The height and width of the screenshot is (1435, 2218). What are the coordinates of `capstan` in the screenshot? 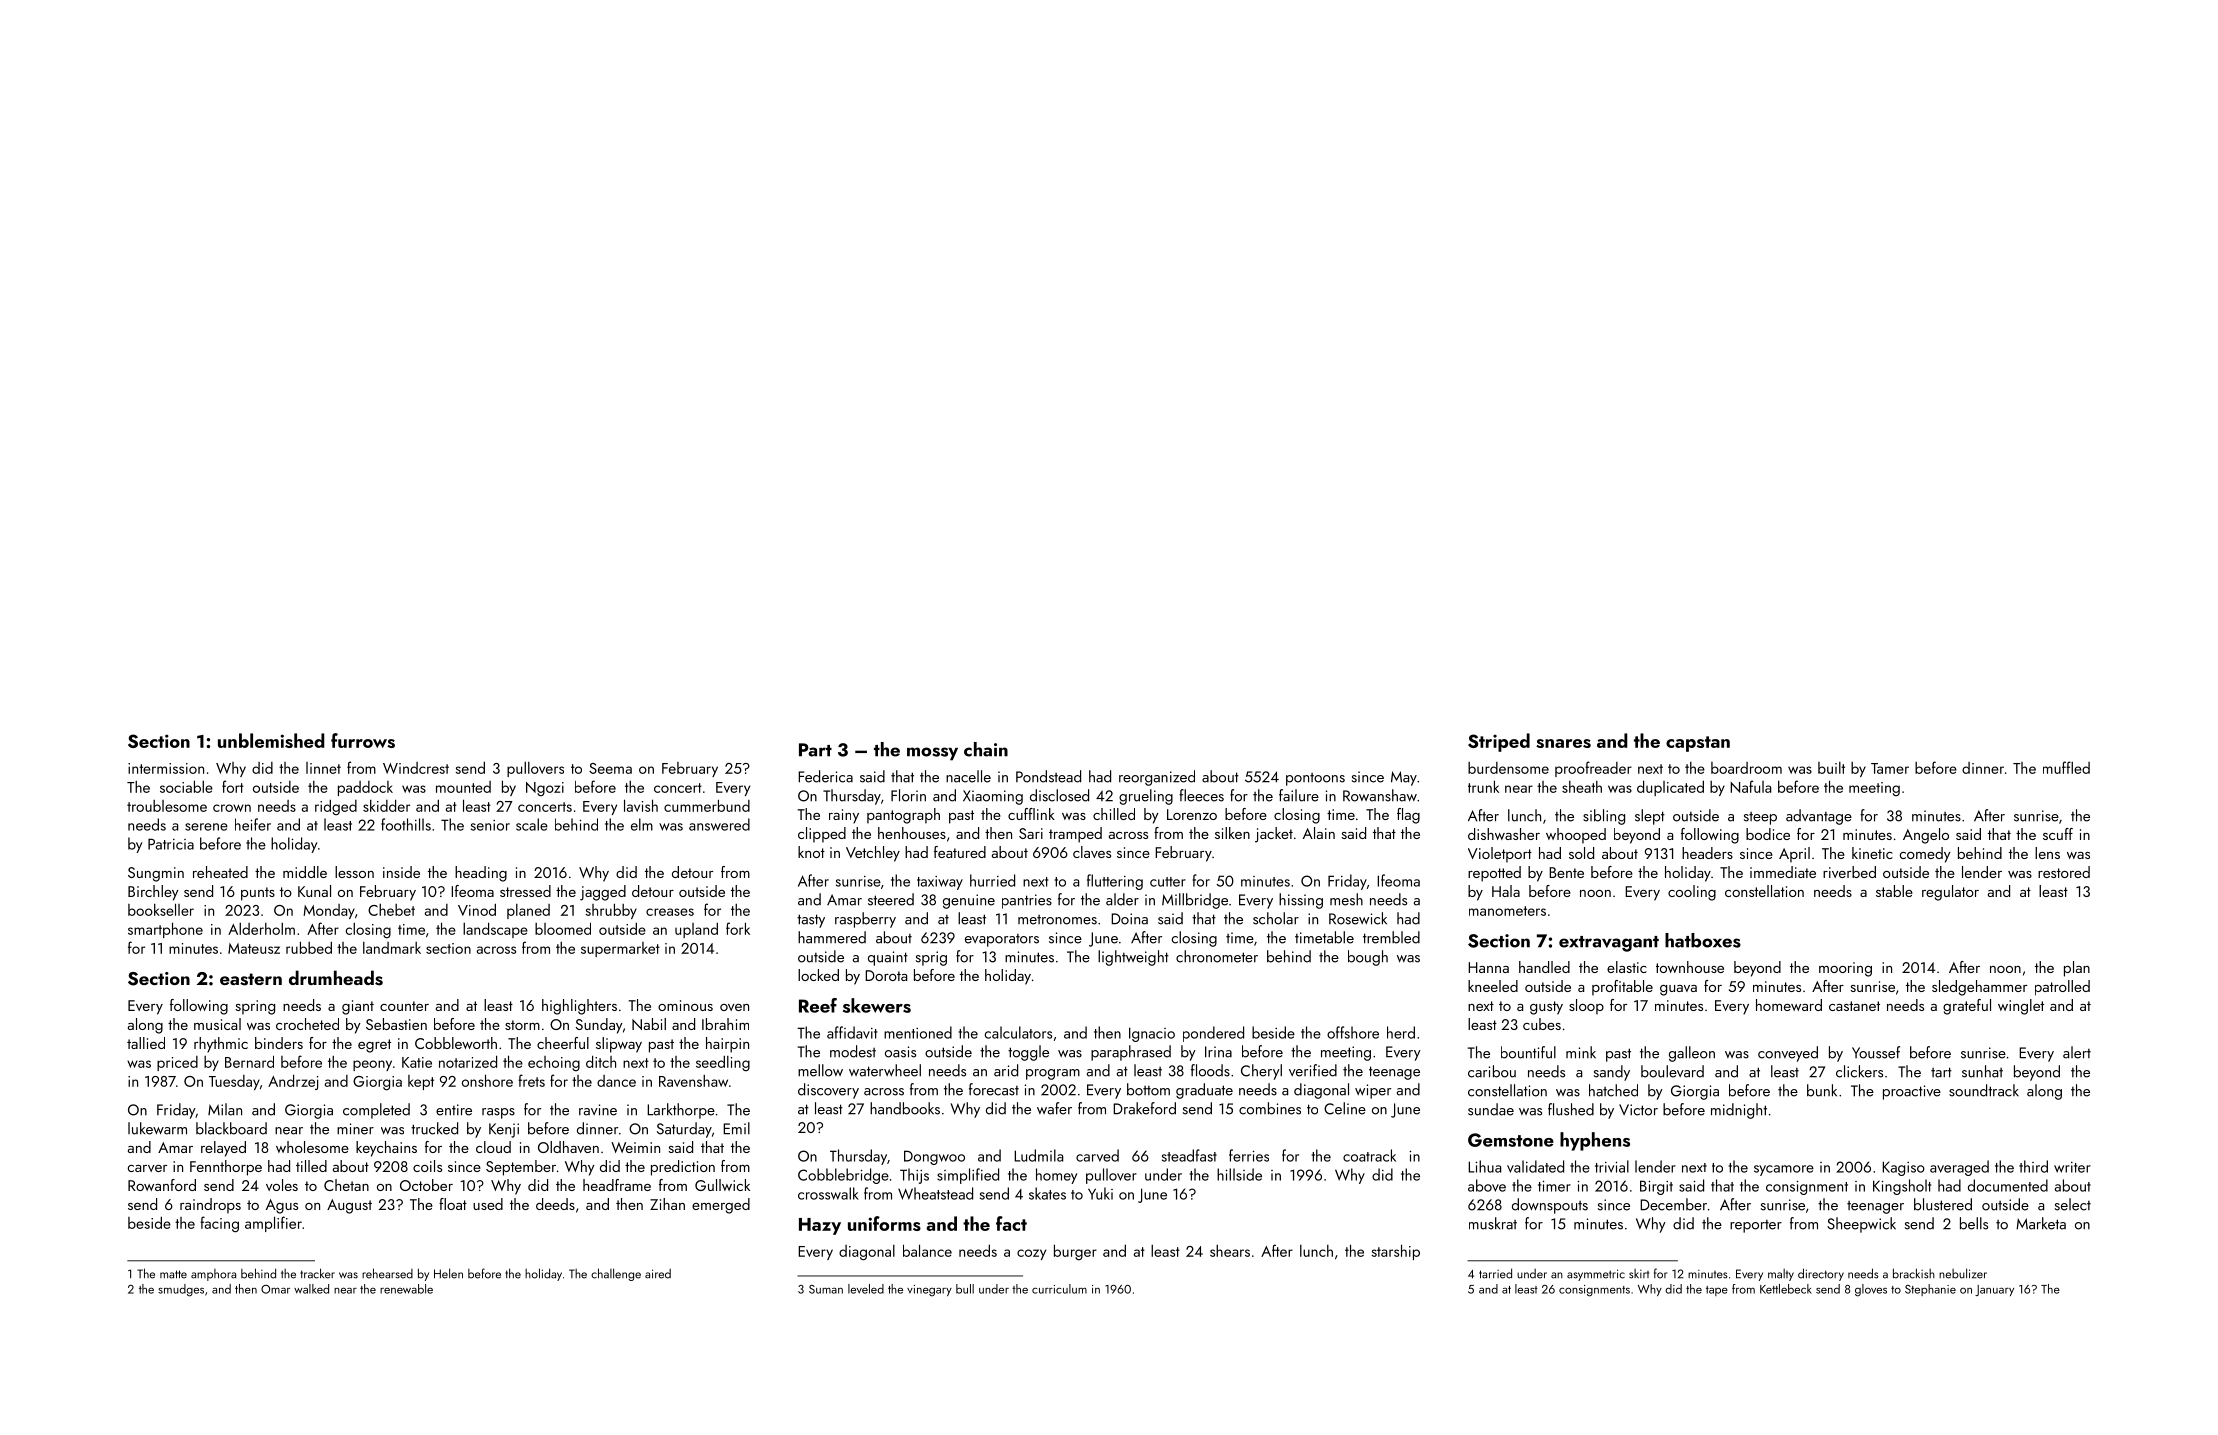 It's located at (1698, 744).
